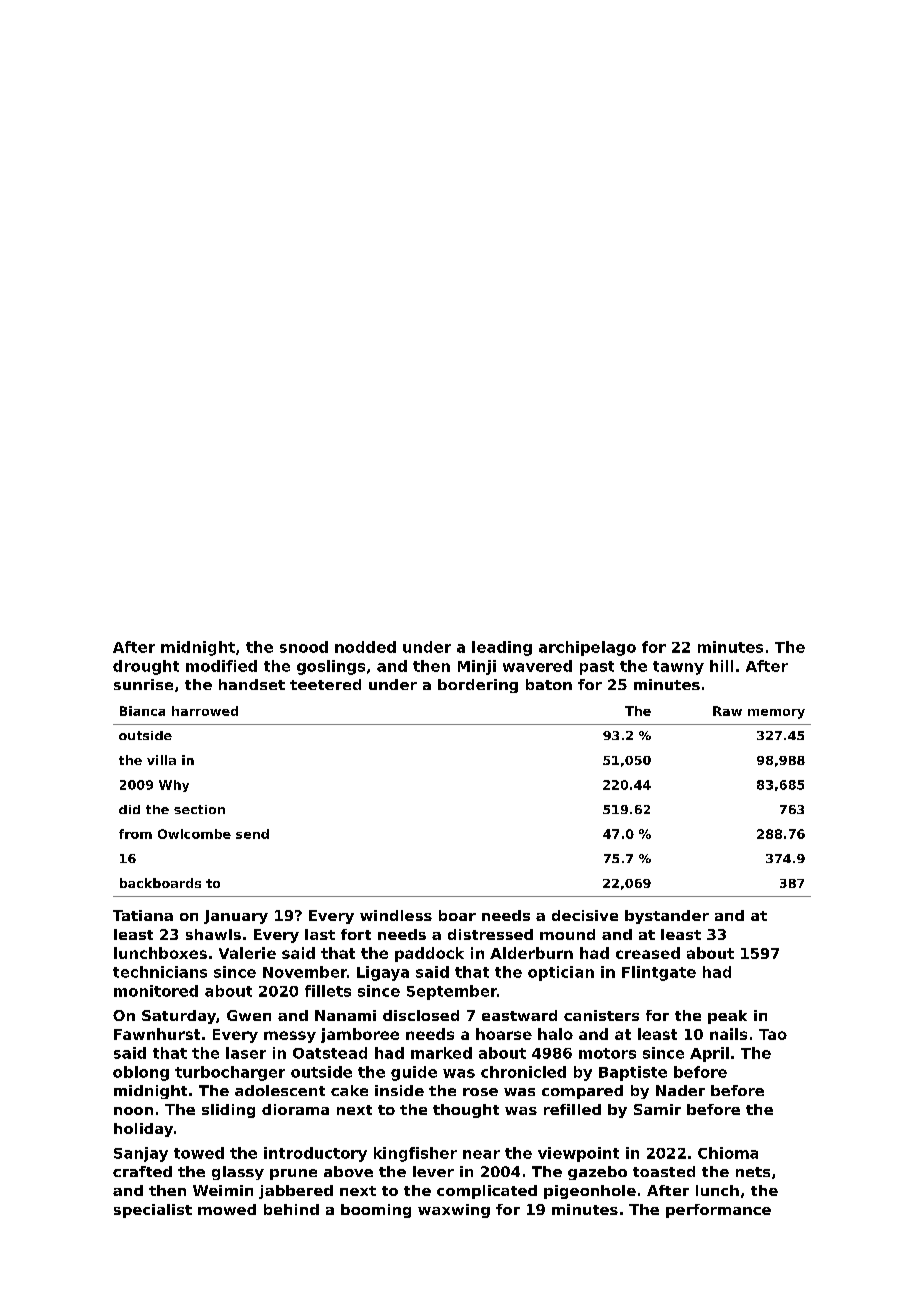 The width and height of the screenshot is (924, 1314). I want to click on did, so click(129, 809).
